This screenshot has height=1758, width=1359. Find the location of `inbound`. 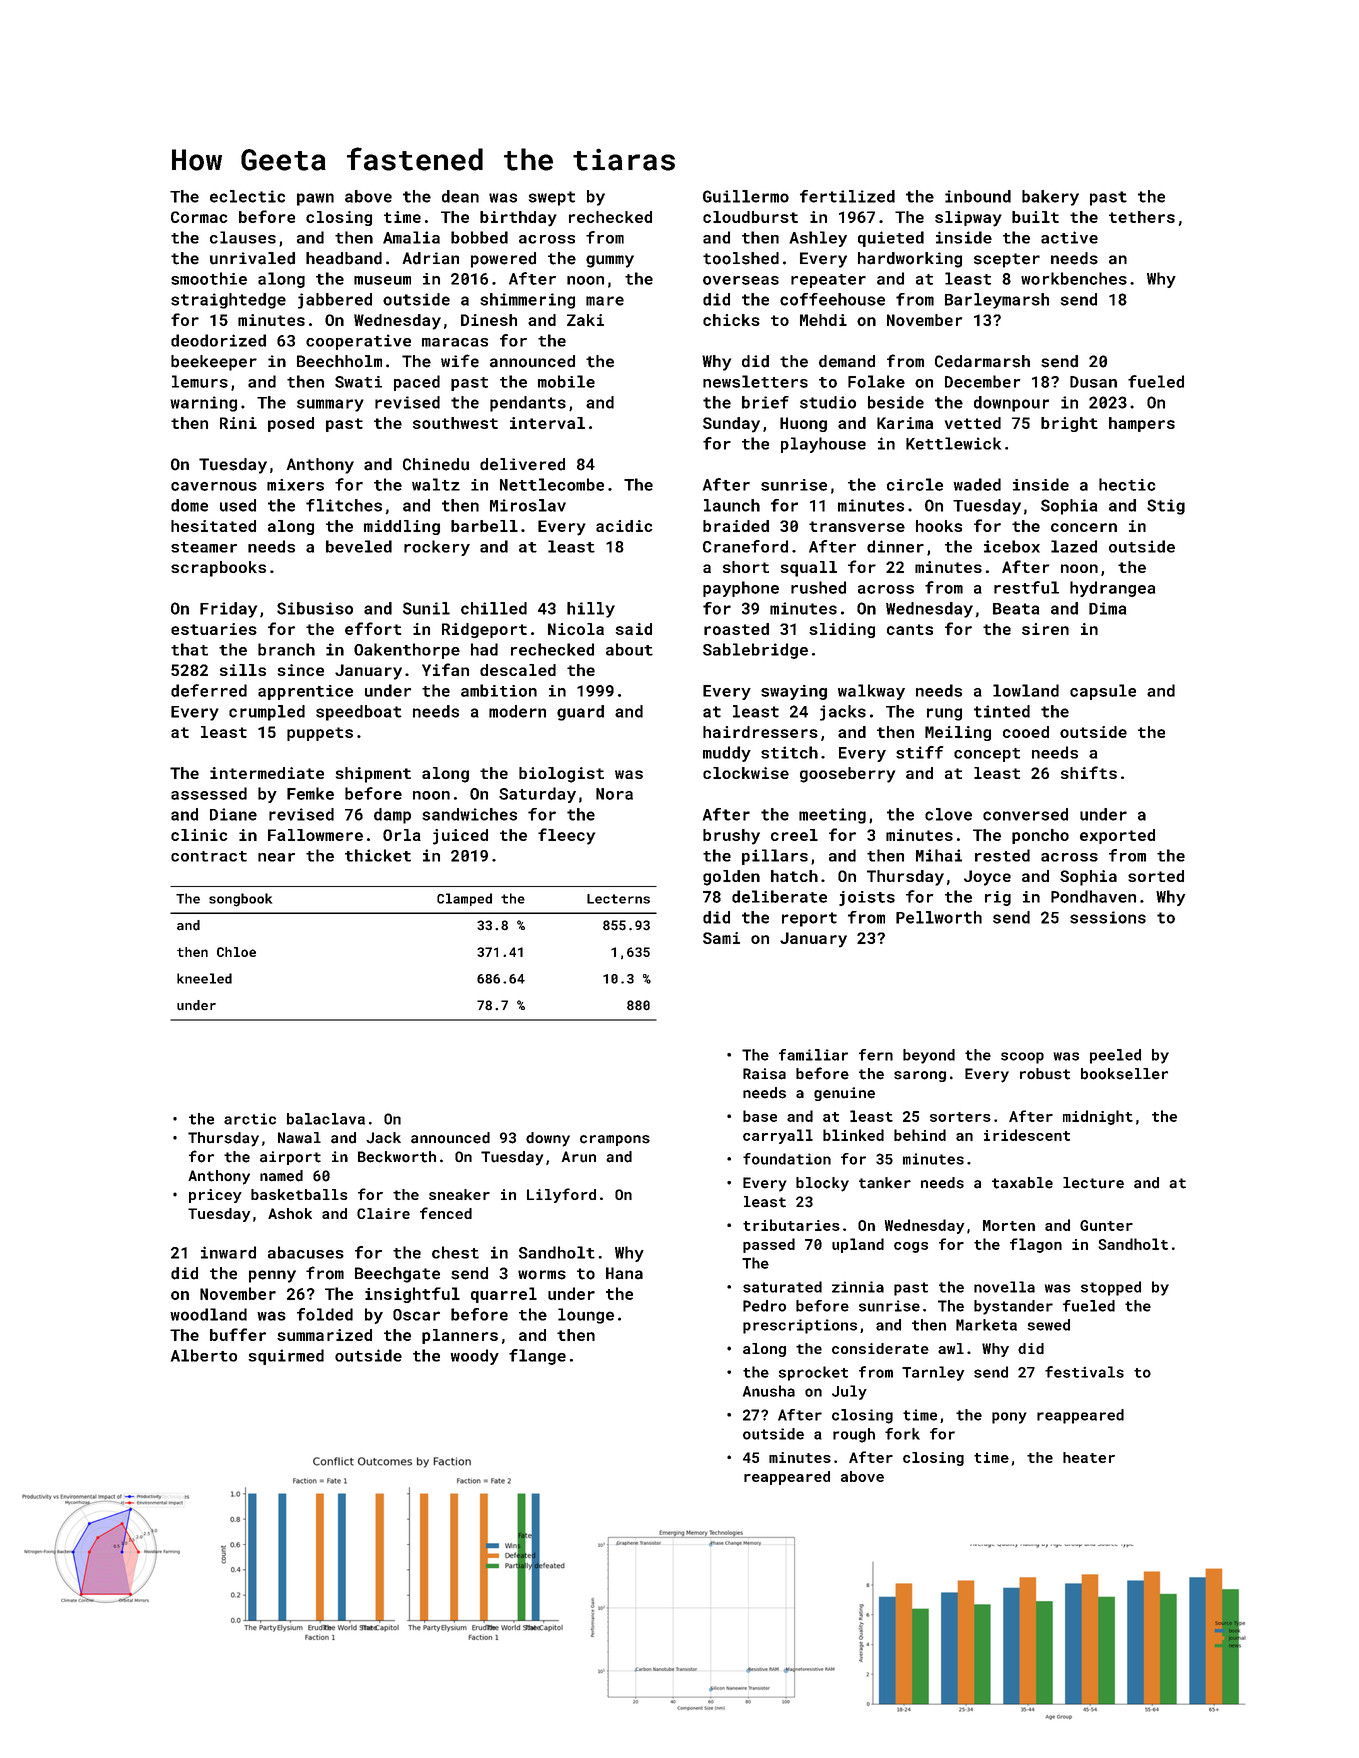

inbound is located at coordinates (978, 196).
